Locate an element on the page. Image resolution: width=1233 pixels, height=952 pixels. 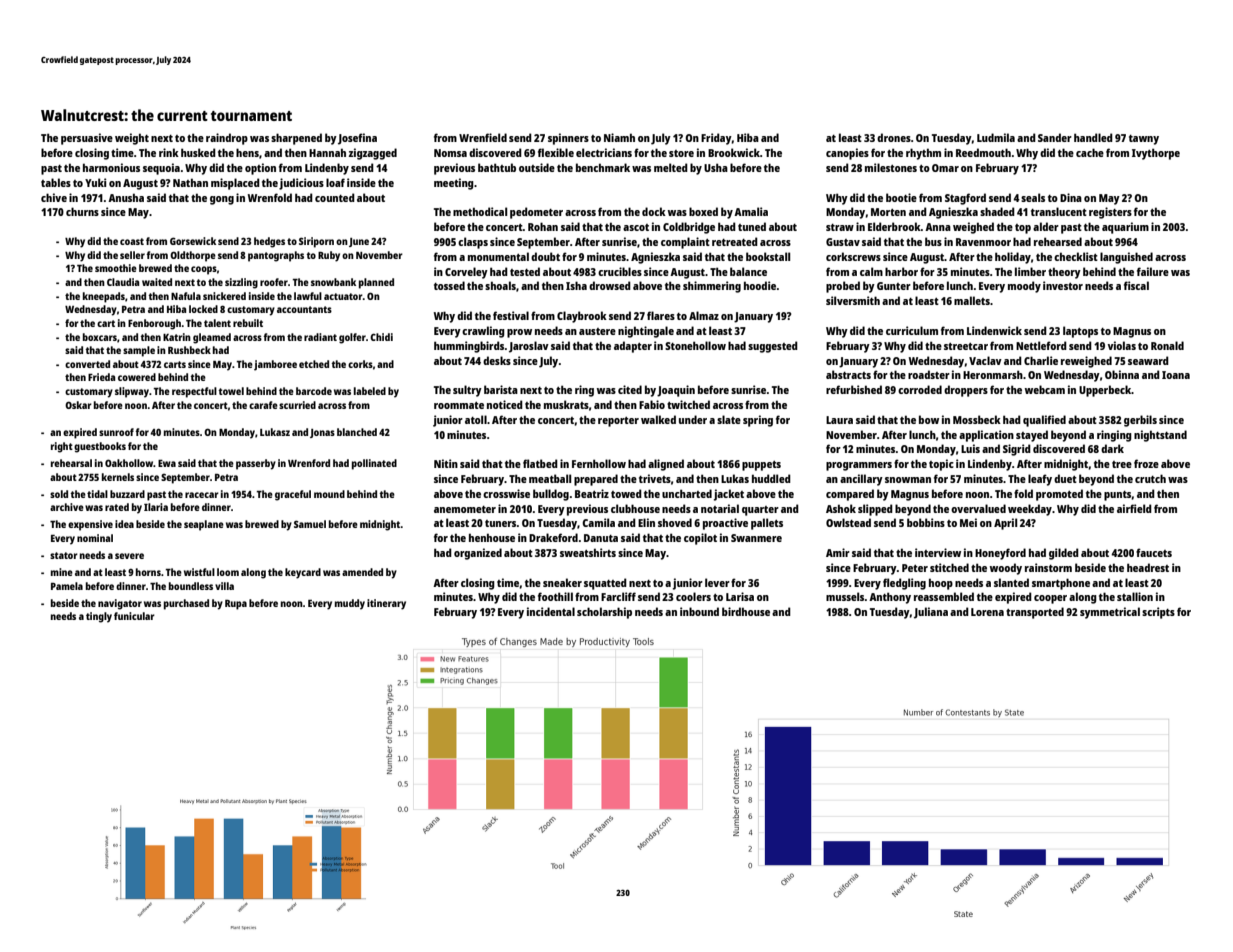
slate is located at coordinates (729, 419).
